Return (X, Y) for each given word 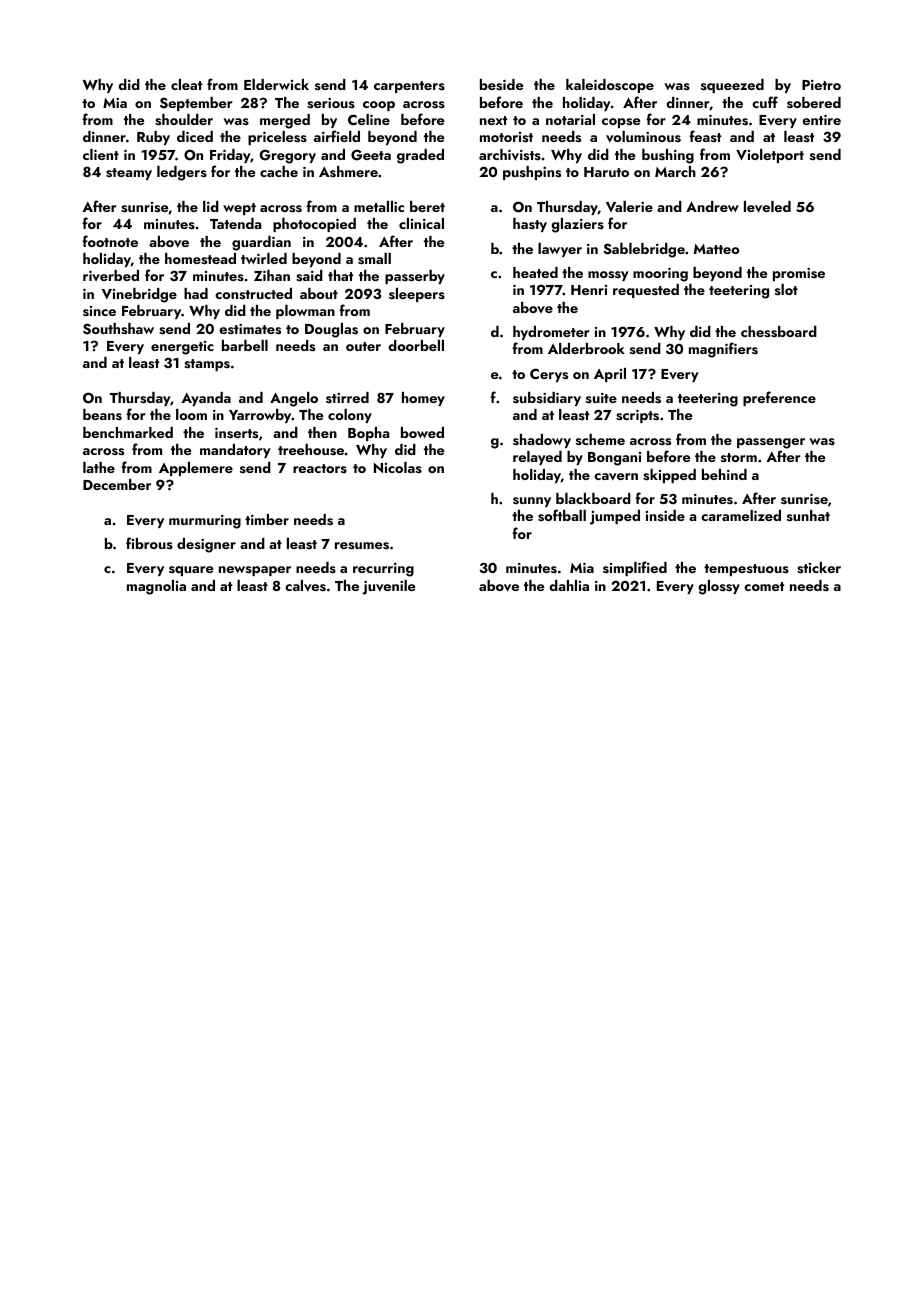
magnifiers (723, 350)
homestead (200, 259)
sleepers (417, 295)
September (196, 104)
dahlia (569, 585)
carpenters (409, 87)
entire (821, 120)
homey (423, 399)
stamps (207, 365)
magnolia (156, 587)
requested (646, 291)
